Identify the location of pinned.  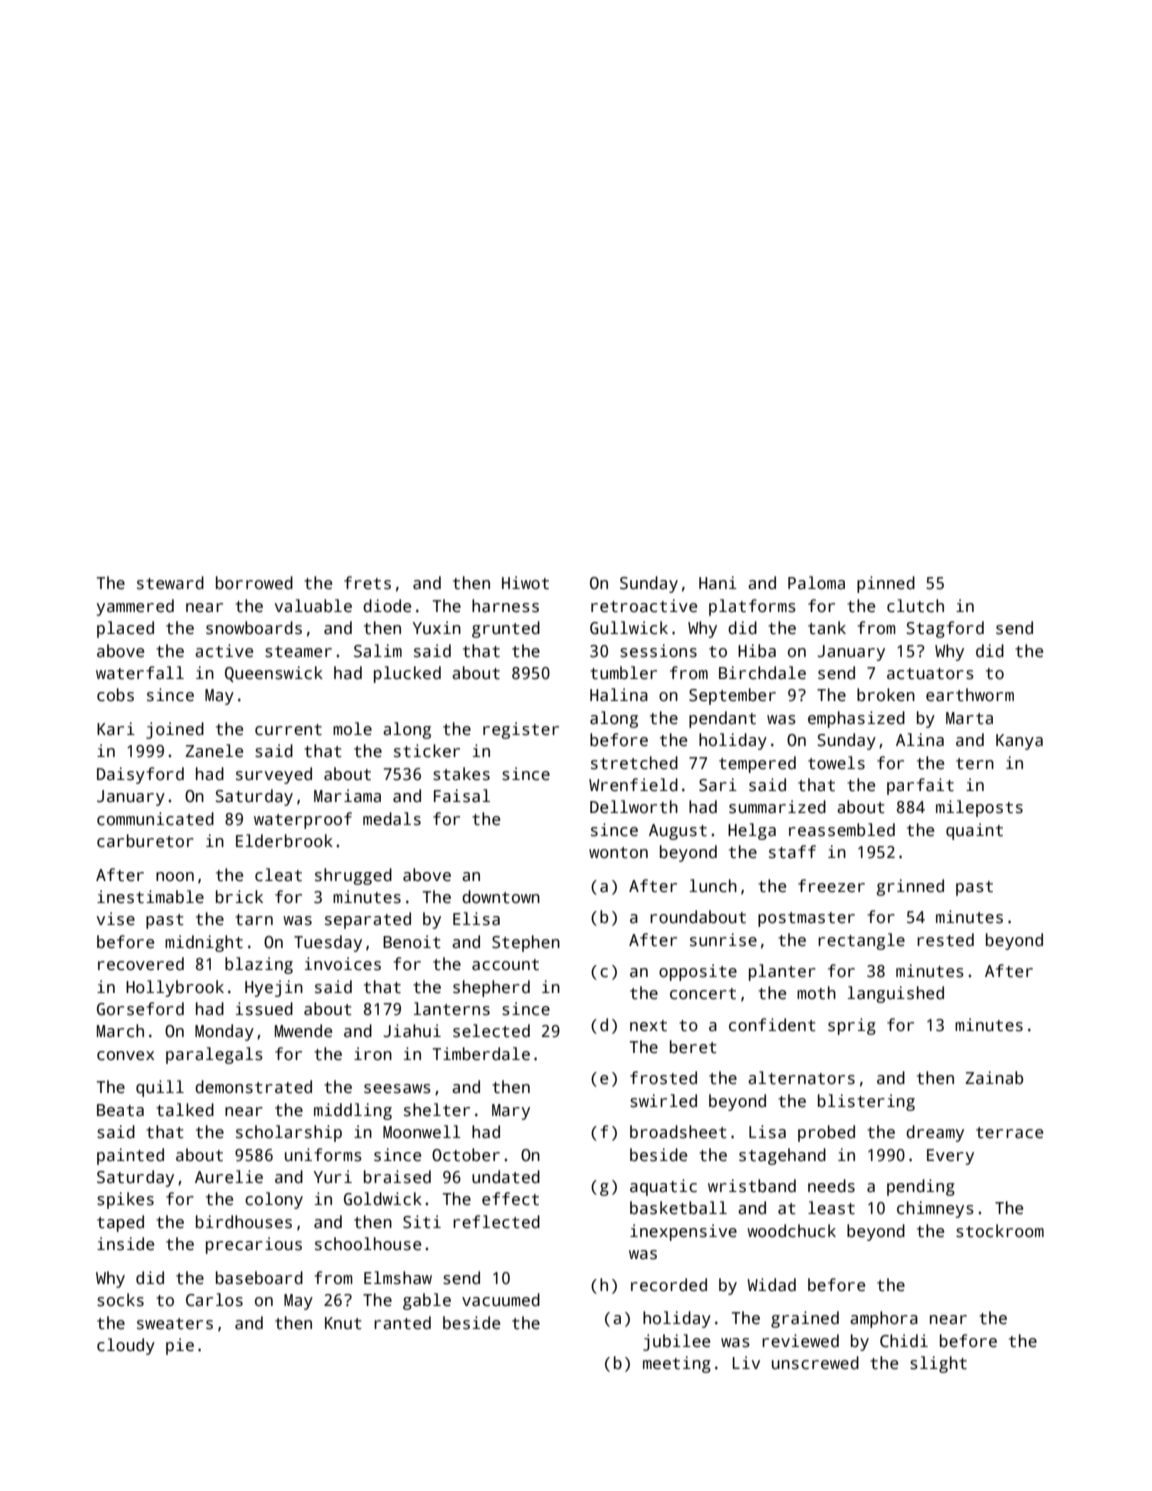
(886, 584).
